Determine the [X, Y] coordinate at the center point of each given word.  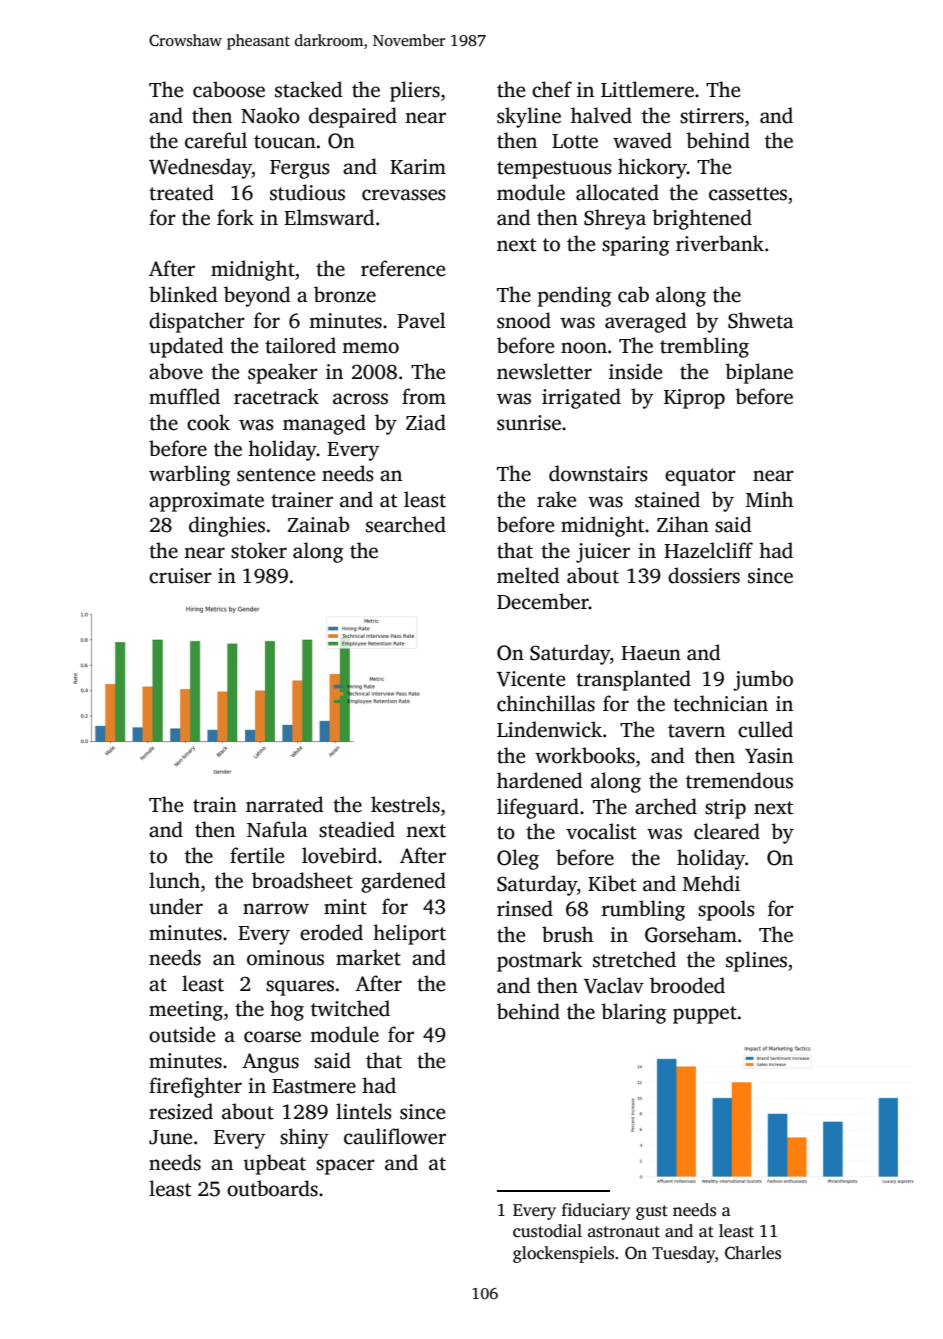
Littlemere [647, 89]
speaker [283, 373]
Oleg [518, 859]
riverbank [720, 243]
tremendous [739, 780]
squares [300, 988]
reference [403, 268]
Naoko [270, 115]
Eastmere [314, 1086]
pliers [415, 91]
